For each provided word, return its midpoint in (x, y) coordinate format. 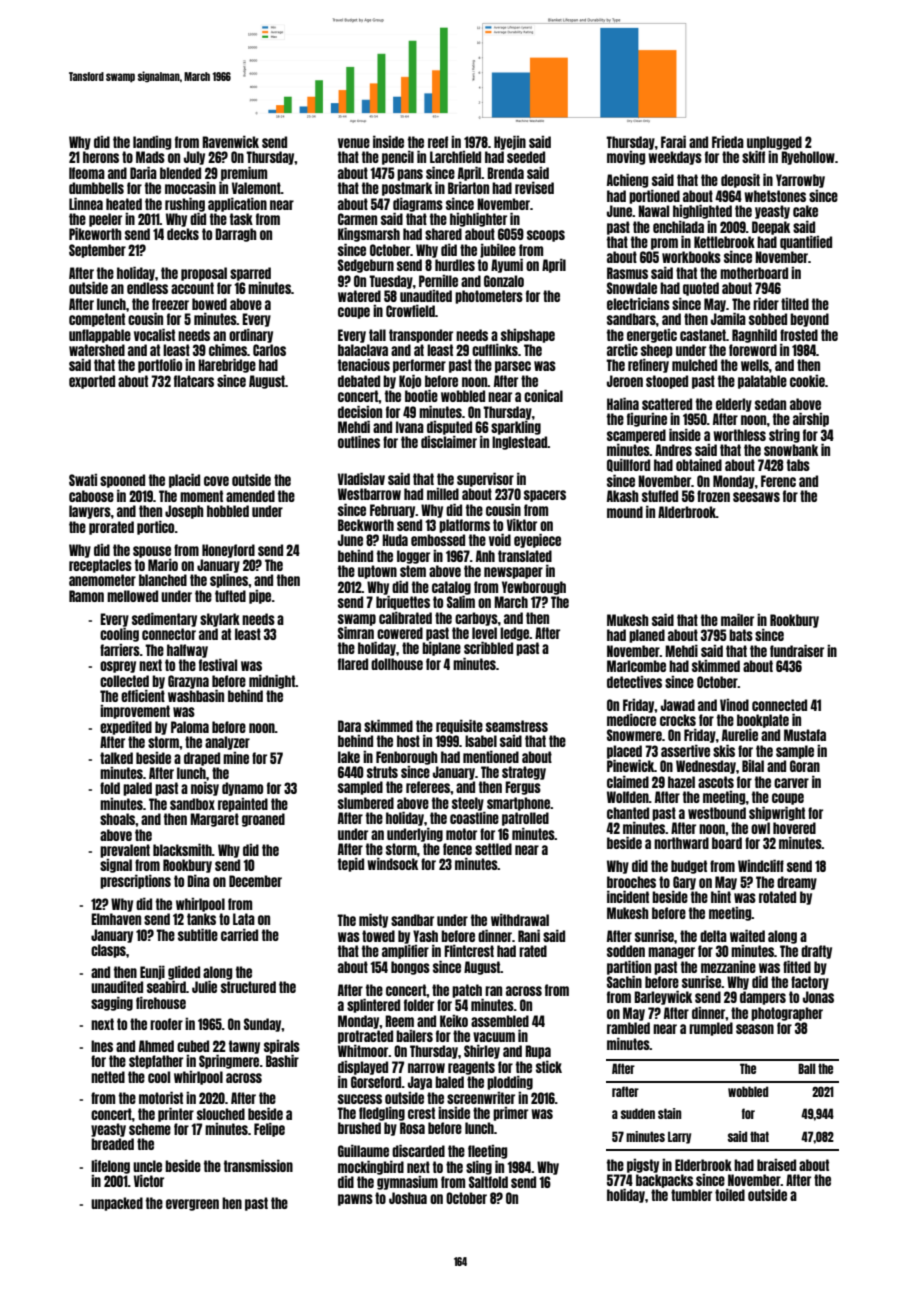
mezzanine (728, 966)
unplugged (774, 143)
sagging (112, 1003)
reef (438, 142)
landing (152, 142)
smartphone (518, 804)
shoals (117, 819)
